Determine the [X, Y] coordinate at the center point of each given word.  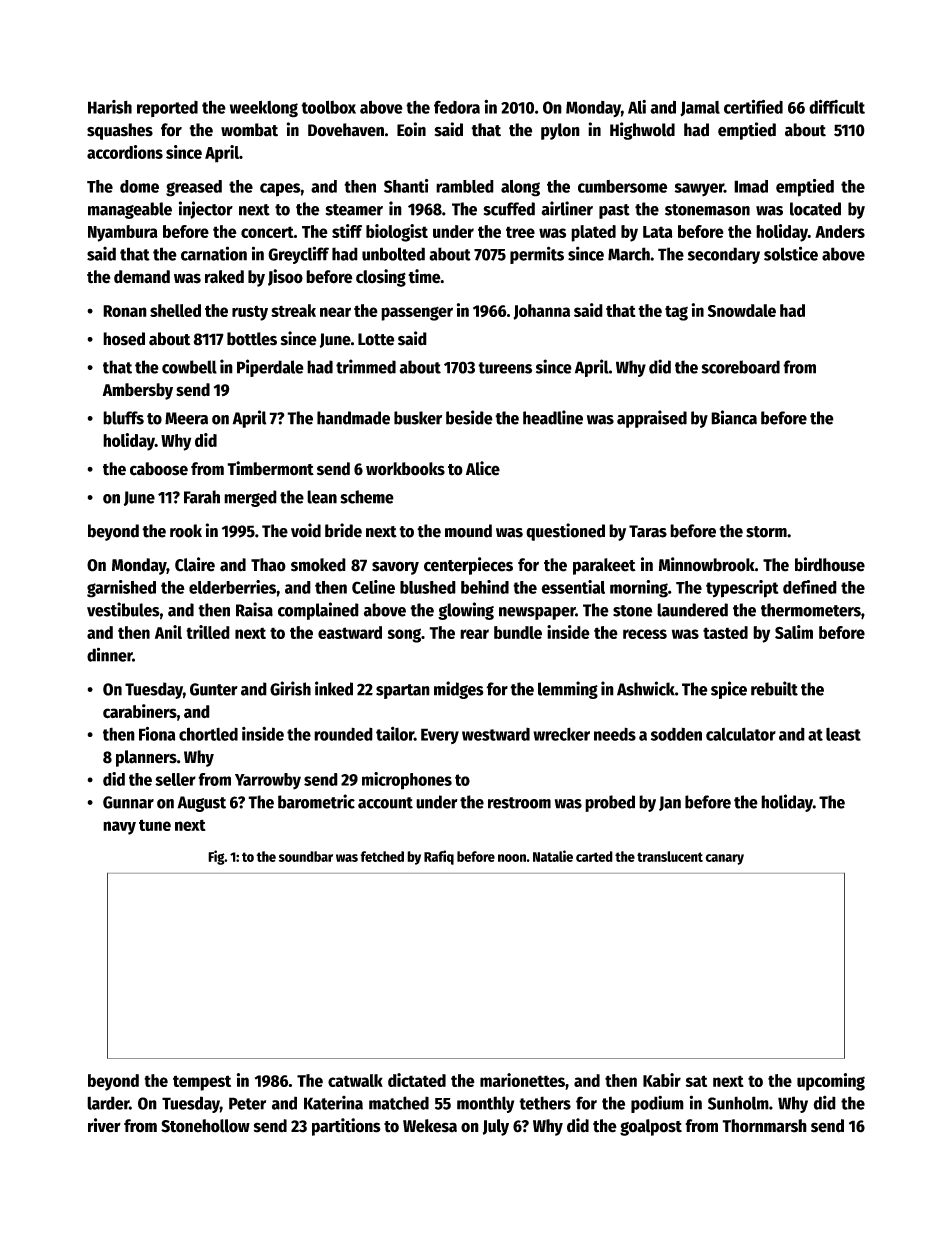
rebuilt [774, 688]
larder [108, 1103]
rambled [465, 186]
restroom [519, 803]
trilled [208, 632]
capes [280, 190]
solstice [791, 253]
